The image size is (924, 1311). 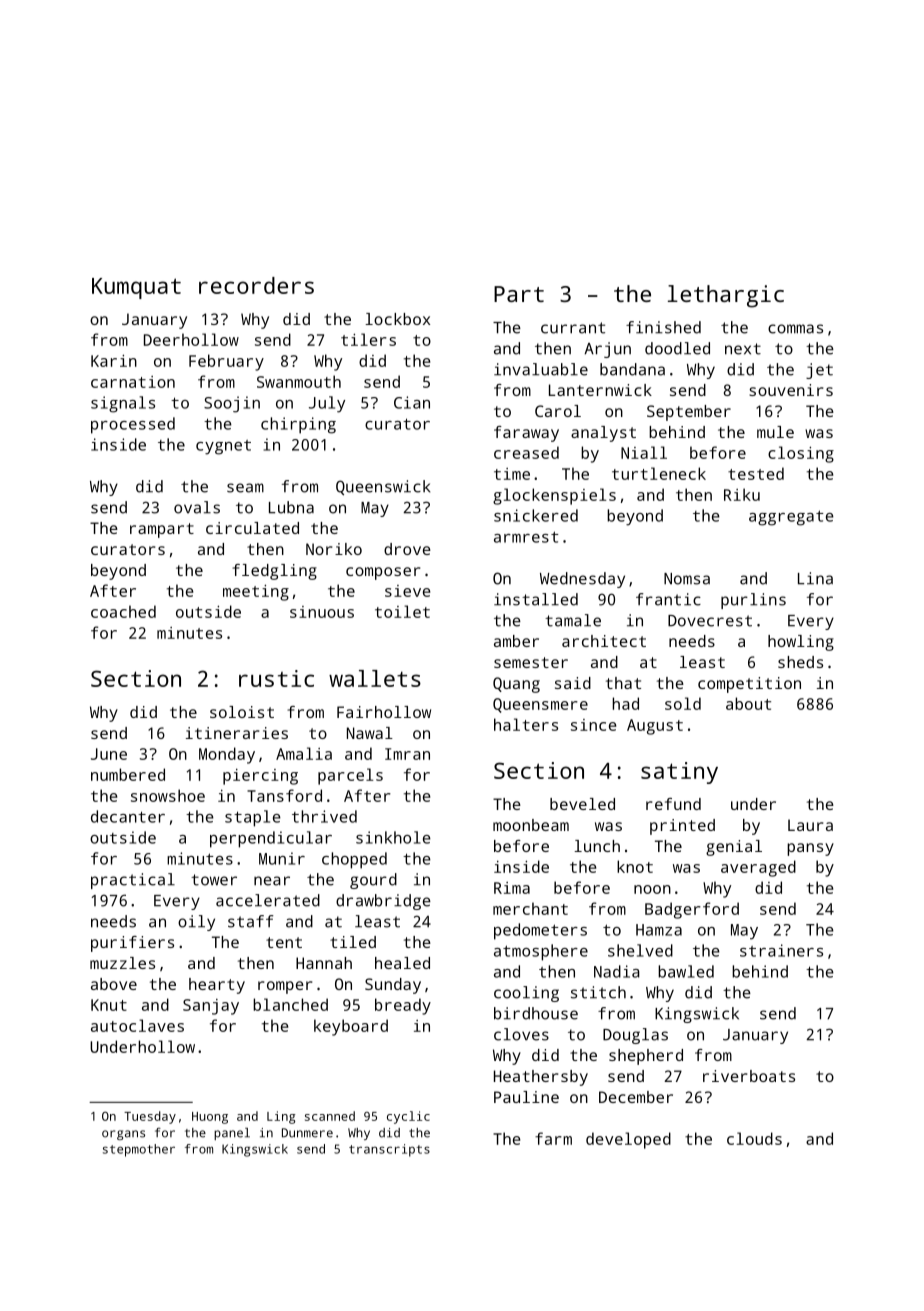 What do you see at coordinates (253, 818) in the screenshot?
I see `staple` at bounding box center [253, 818].
